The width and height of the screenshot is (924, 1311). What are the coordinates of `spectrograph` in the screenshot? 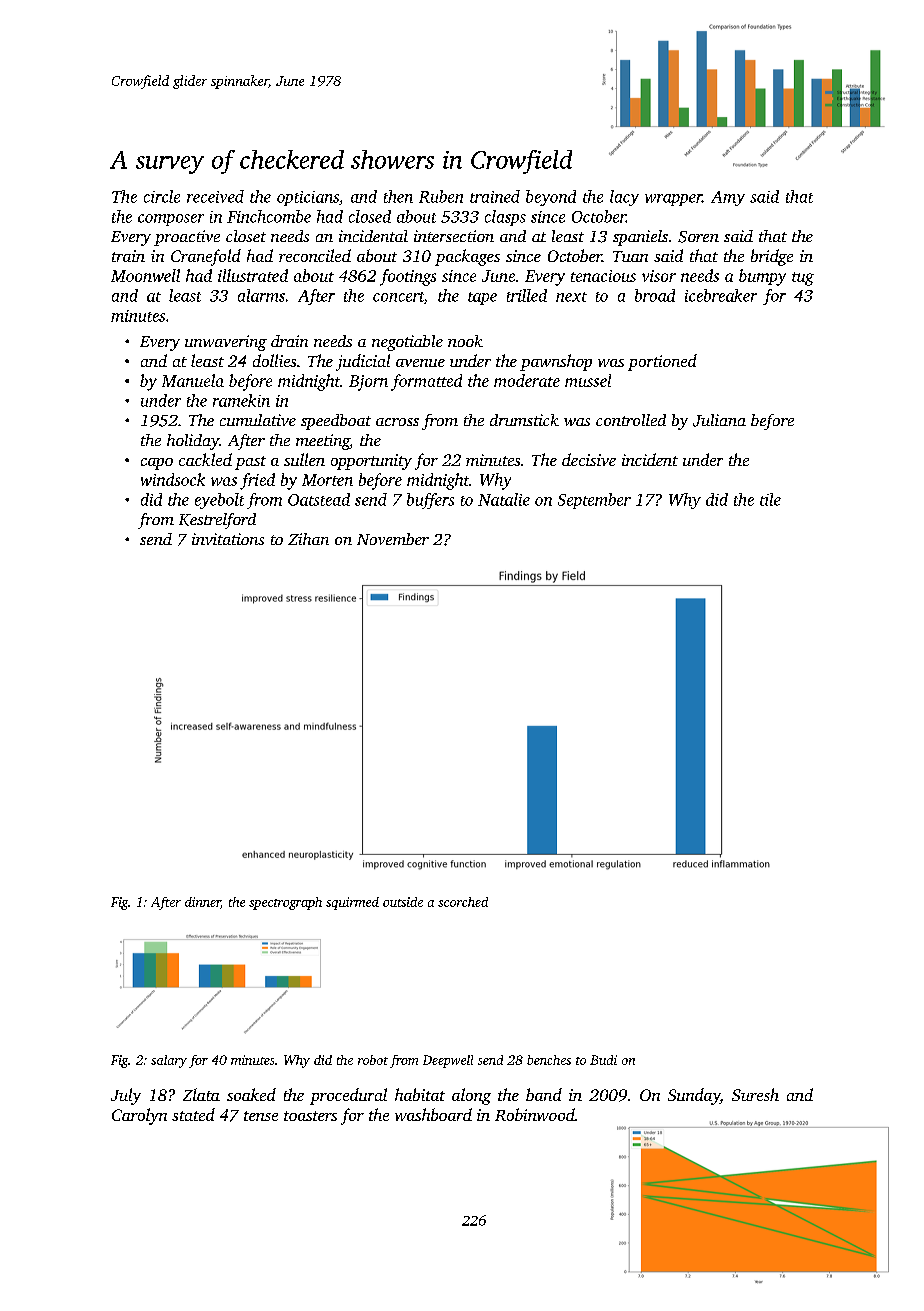 It's located at (285, 903).
